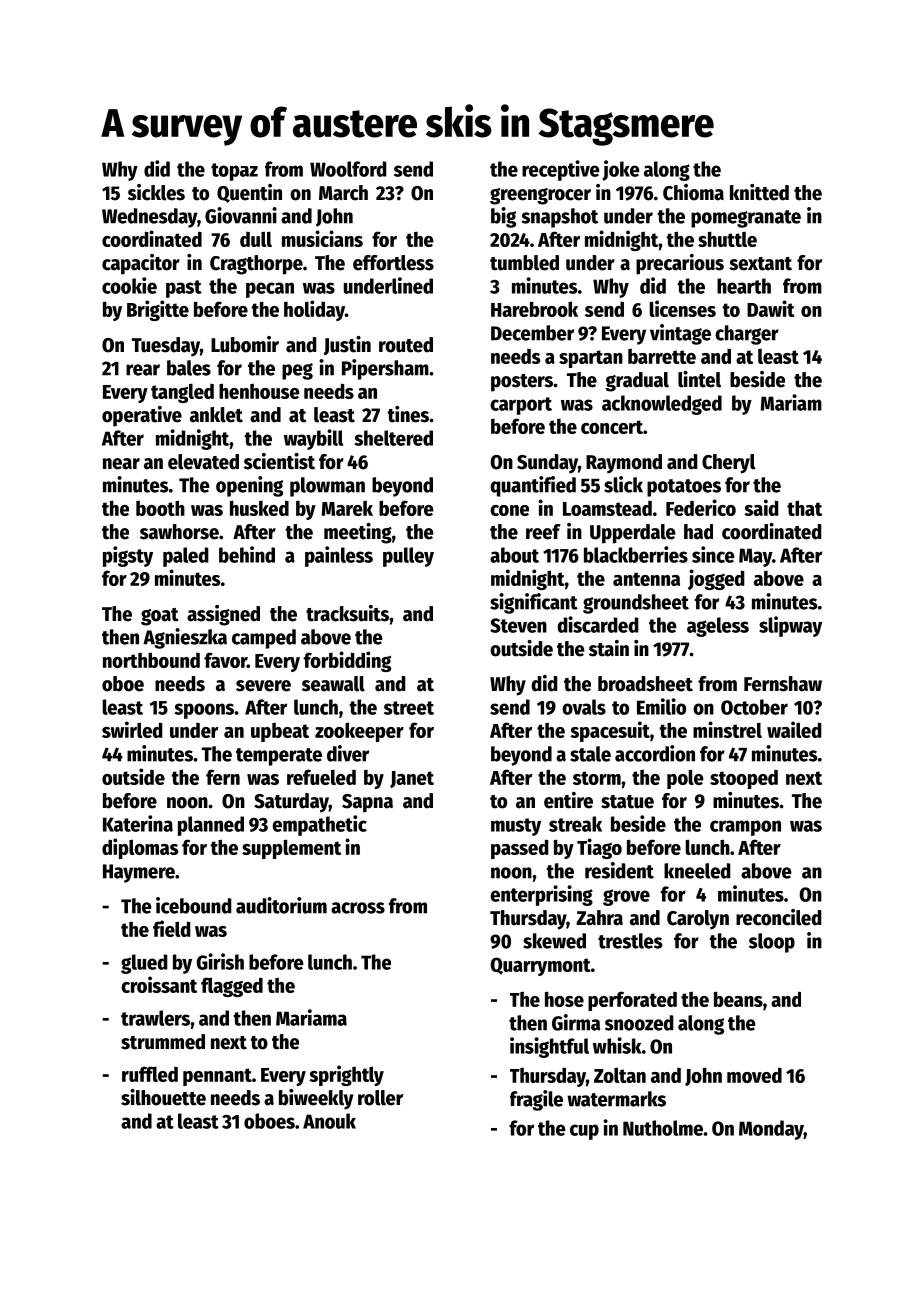 This page has height=1311, width=924. I want to click on Katerina, so click(138, 823).
